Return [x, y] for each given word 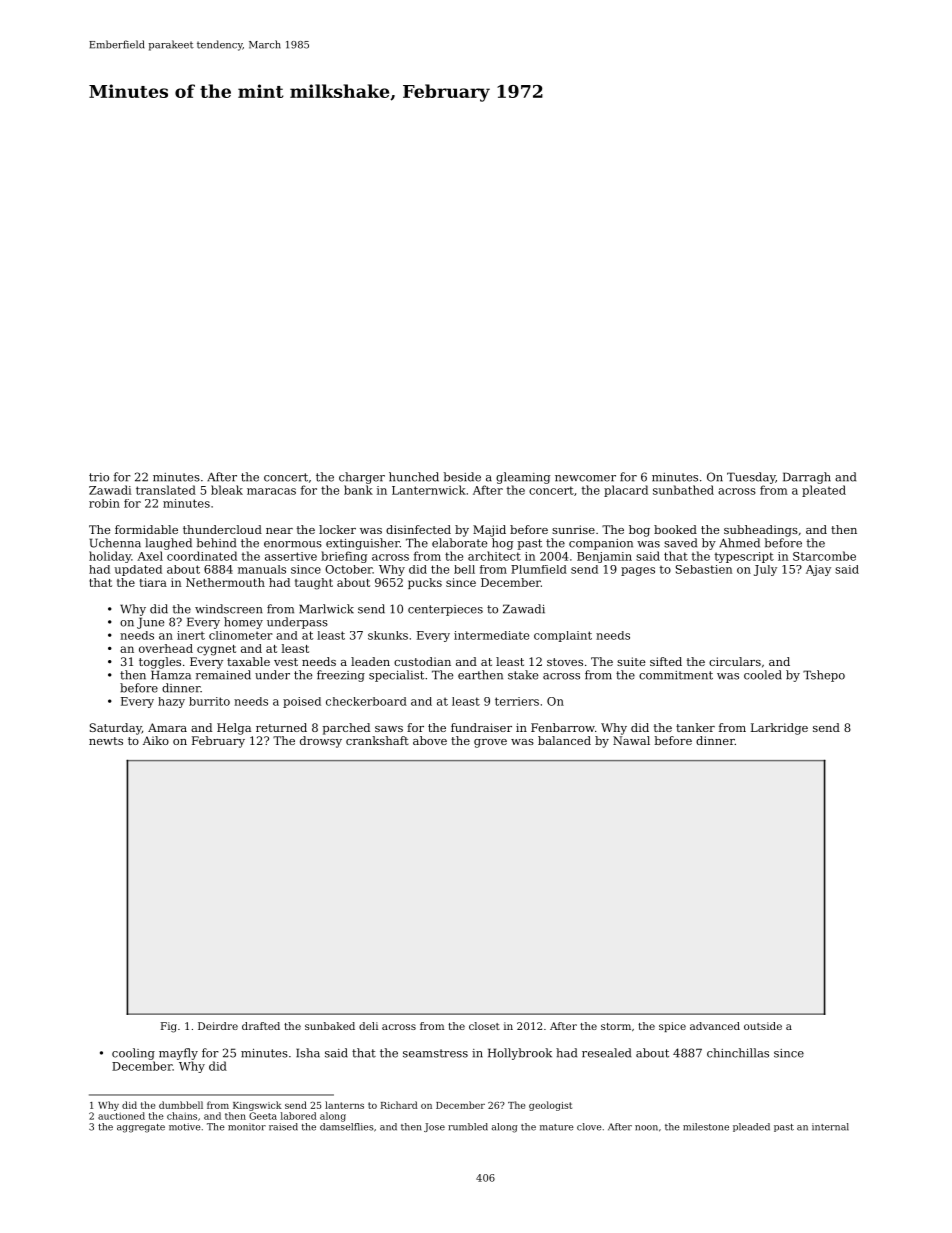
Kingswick [257, 1106]
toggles [160, 663]
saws [389, 729]
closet [484, 1026]
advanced [715, 1026]
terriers [517, 701]
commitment [676, 675]
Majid [489, 531]
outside [763, 1026]
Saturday [116, 729]
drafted [261, 1026]
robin [104, 503]
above [430, 740]
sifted [666, 661]
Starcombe [824, 556]
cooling [133, 1054]
